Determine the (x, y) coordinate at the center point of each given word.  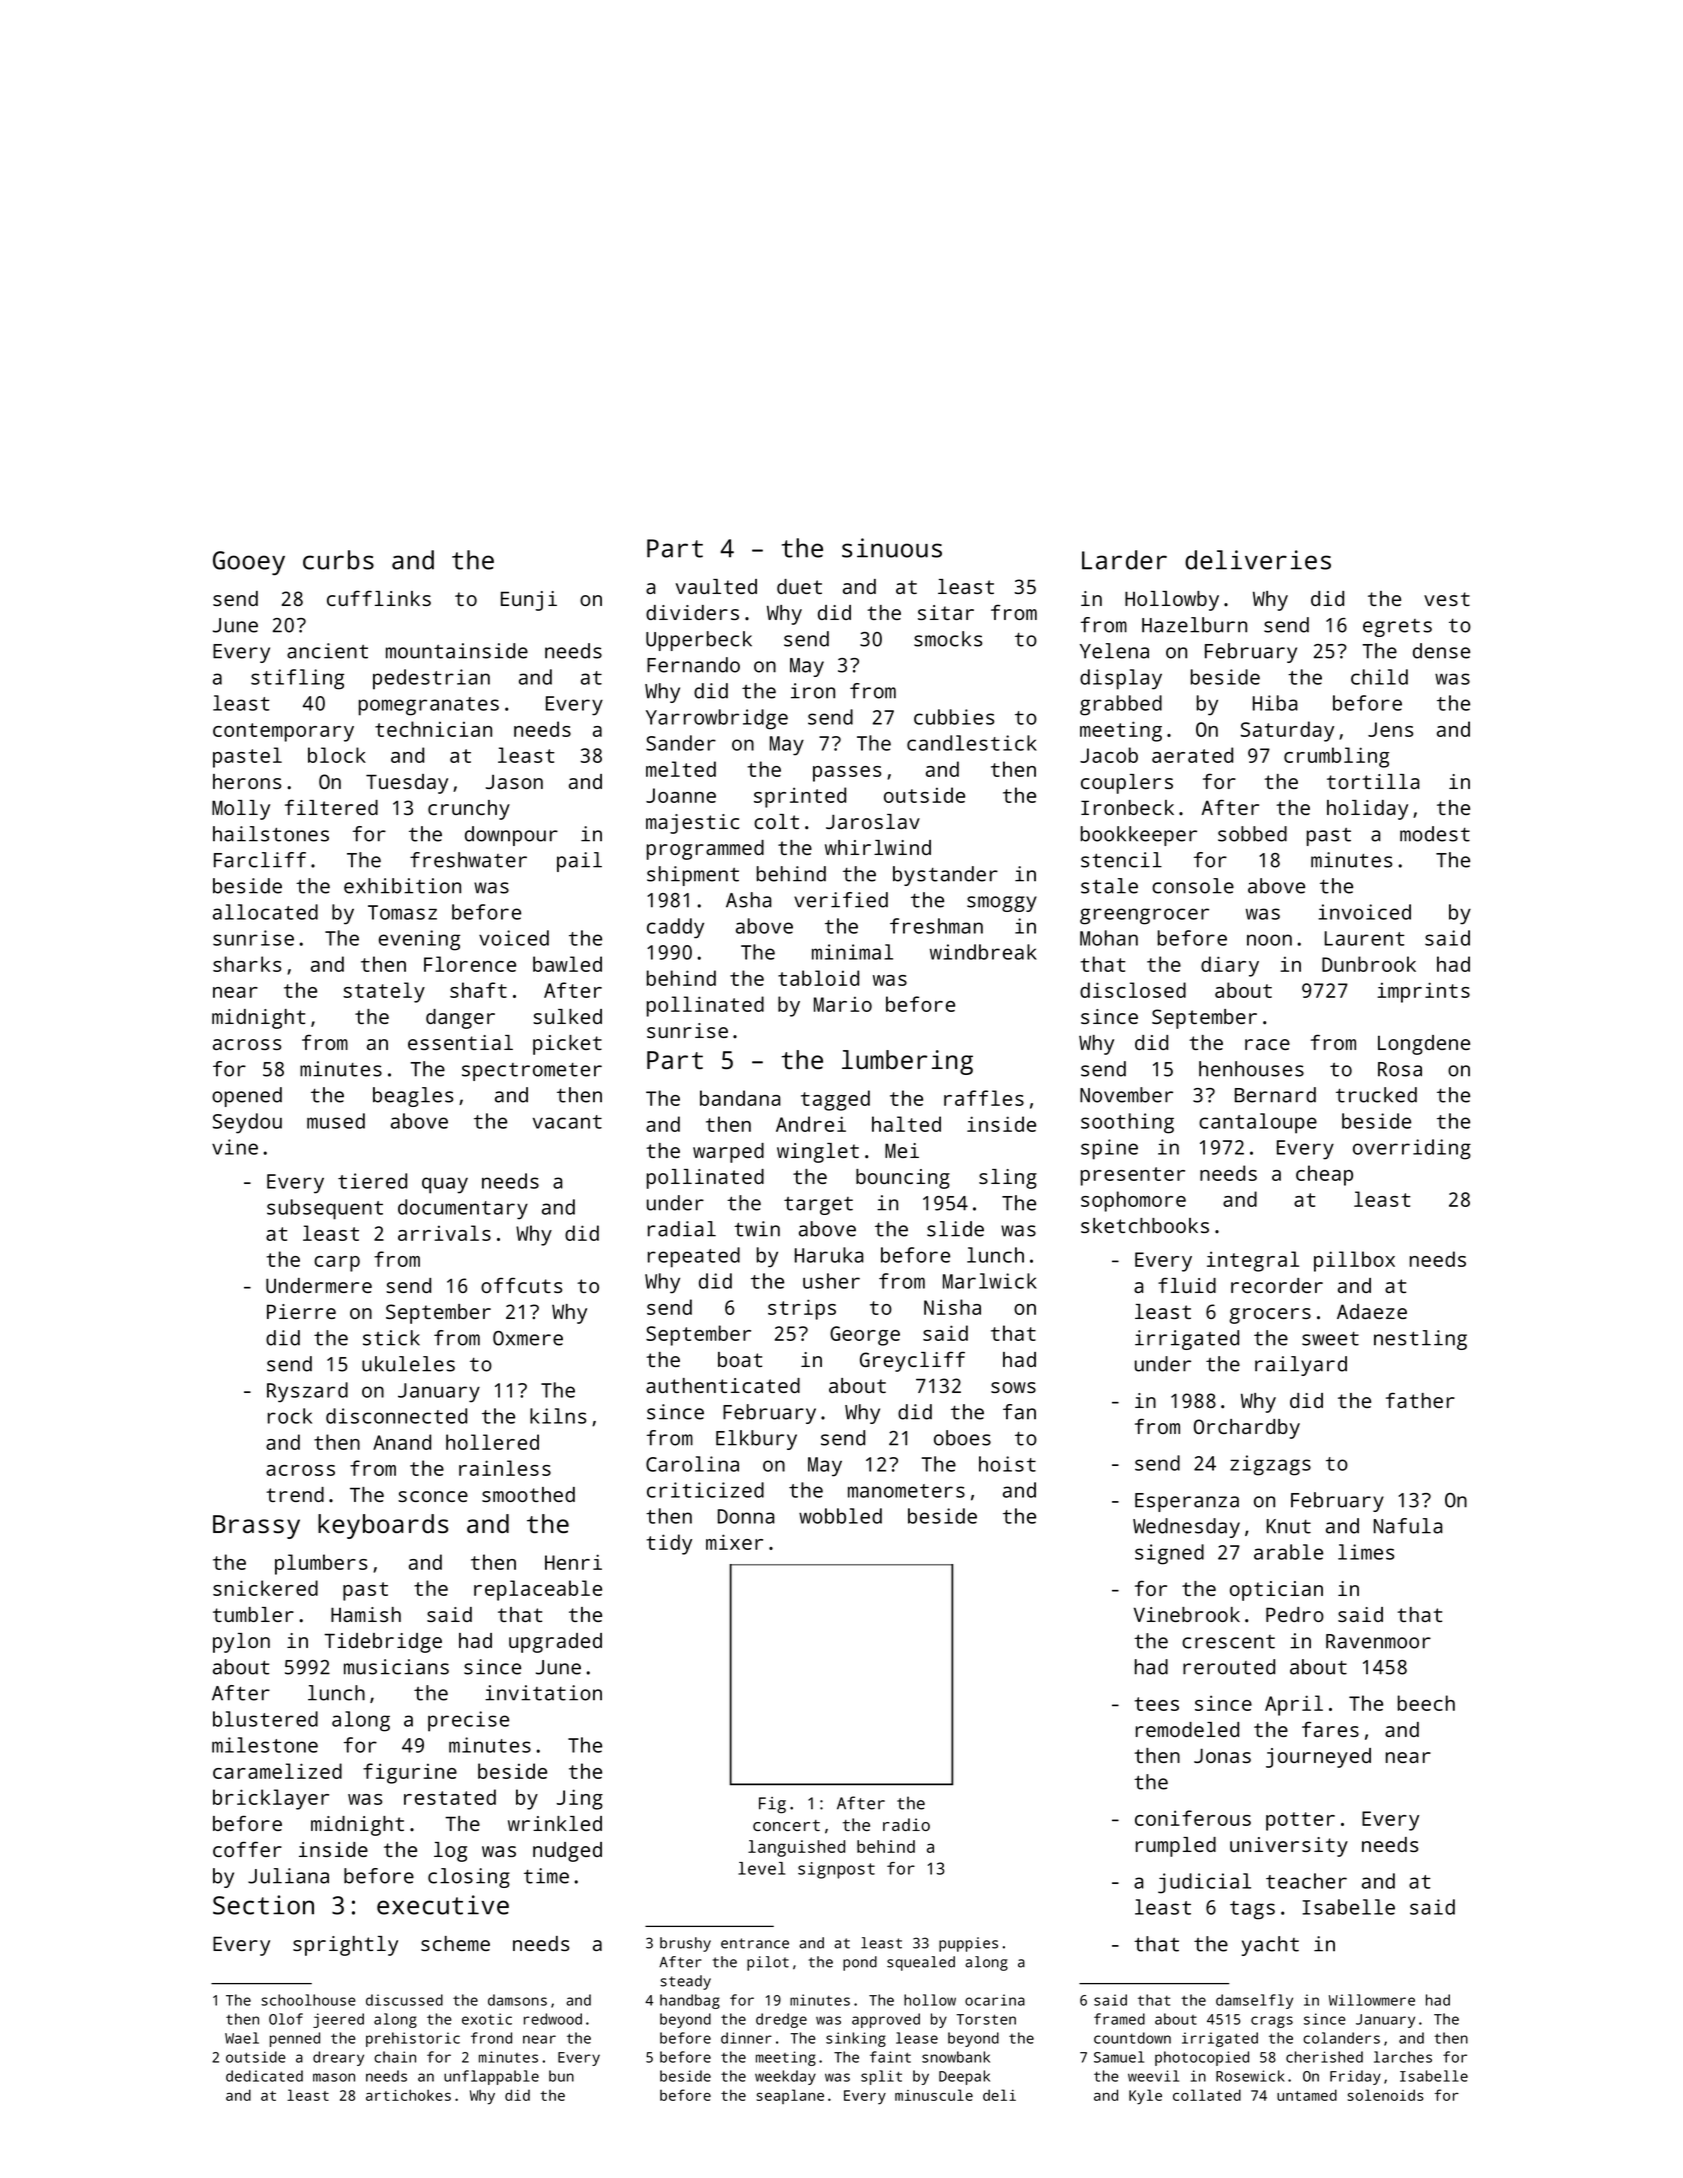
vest (1447, 599)
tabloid (818, 978)
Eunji (529, 601)
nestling (1420, 1340)
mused (336, 1121)
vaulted (716, 586)
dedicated (264, 2076)
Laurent (1364, 938)
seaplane (790, 2096)
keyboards (383, 1526)
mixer (734, 1542)
